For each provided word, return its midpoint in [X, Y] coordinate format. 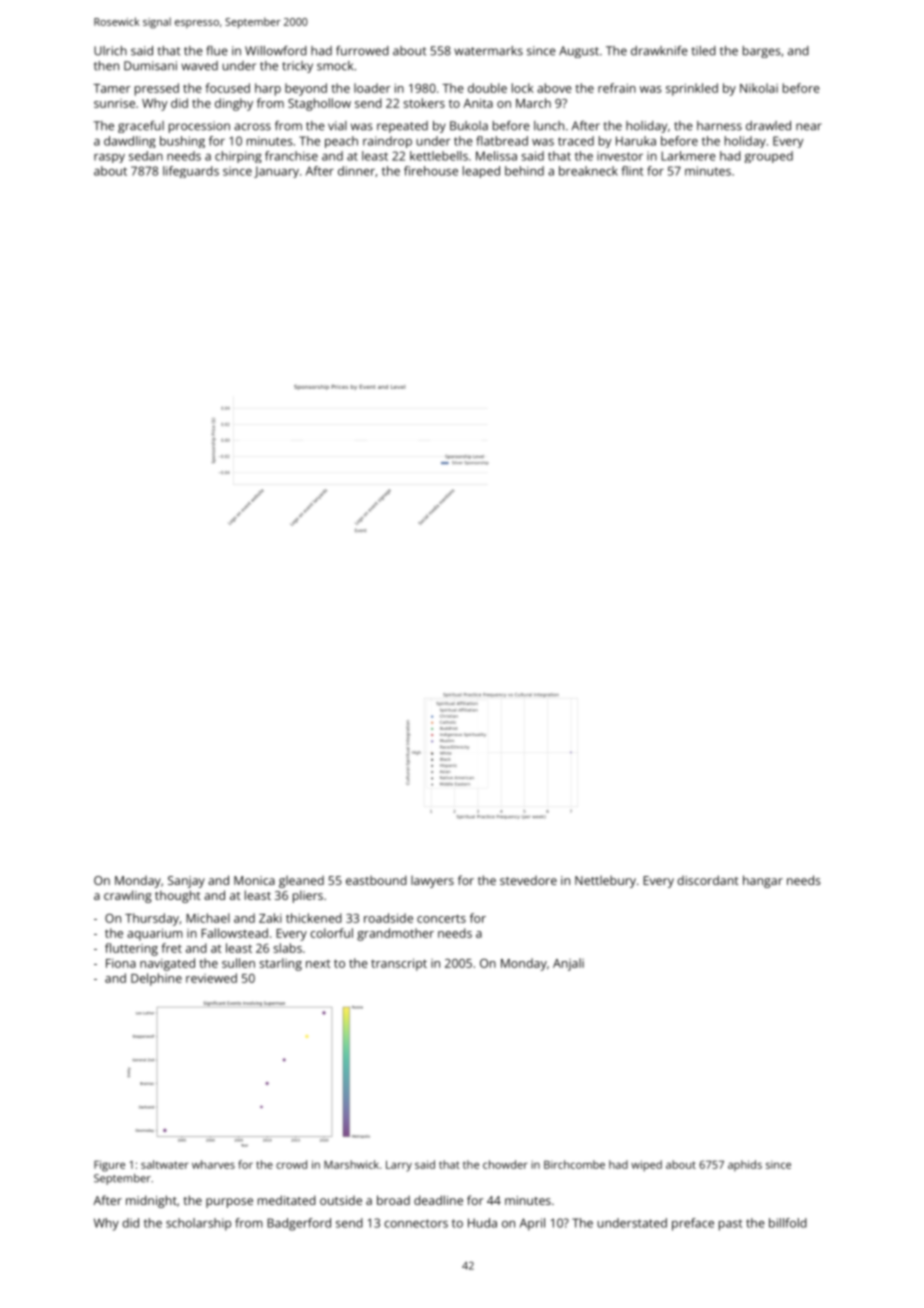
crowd [291, 1164]
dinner [356, 171]
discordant [708, 880]
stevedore [528, 880]
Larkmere [688, 156]
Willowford [276, 51]
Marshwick [351, 1164]
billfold [788, 1223]
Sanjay [186, 882]
